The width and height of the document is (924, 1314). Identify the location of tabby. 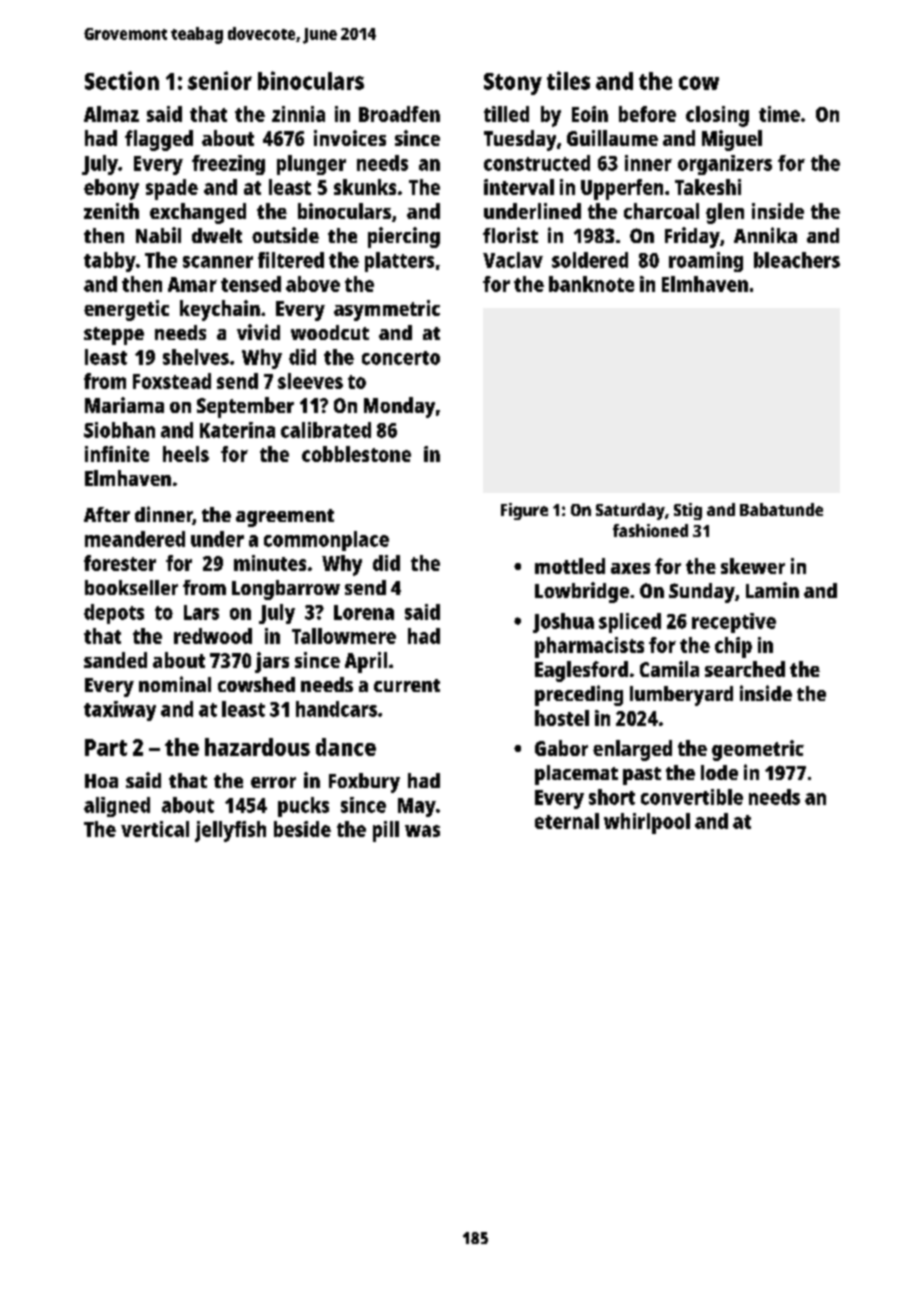
(110, 262).
